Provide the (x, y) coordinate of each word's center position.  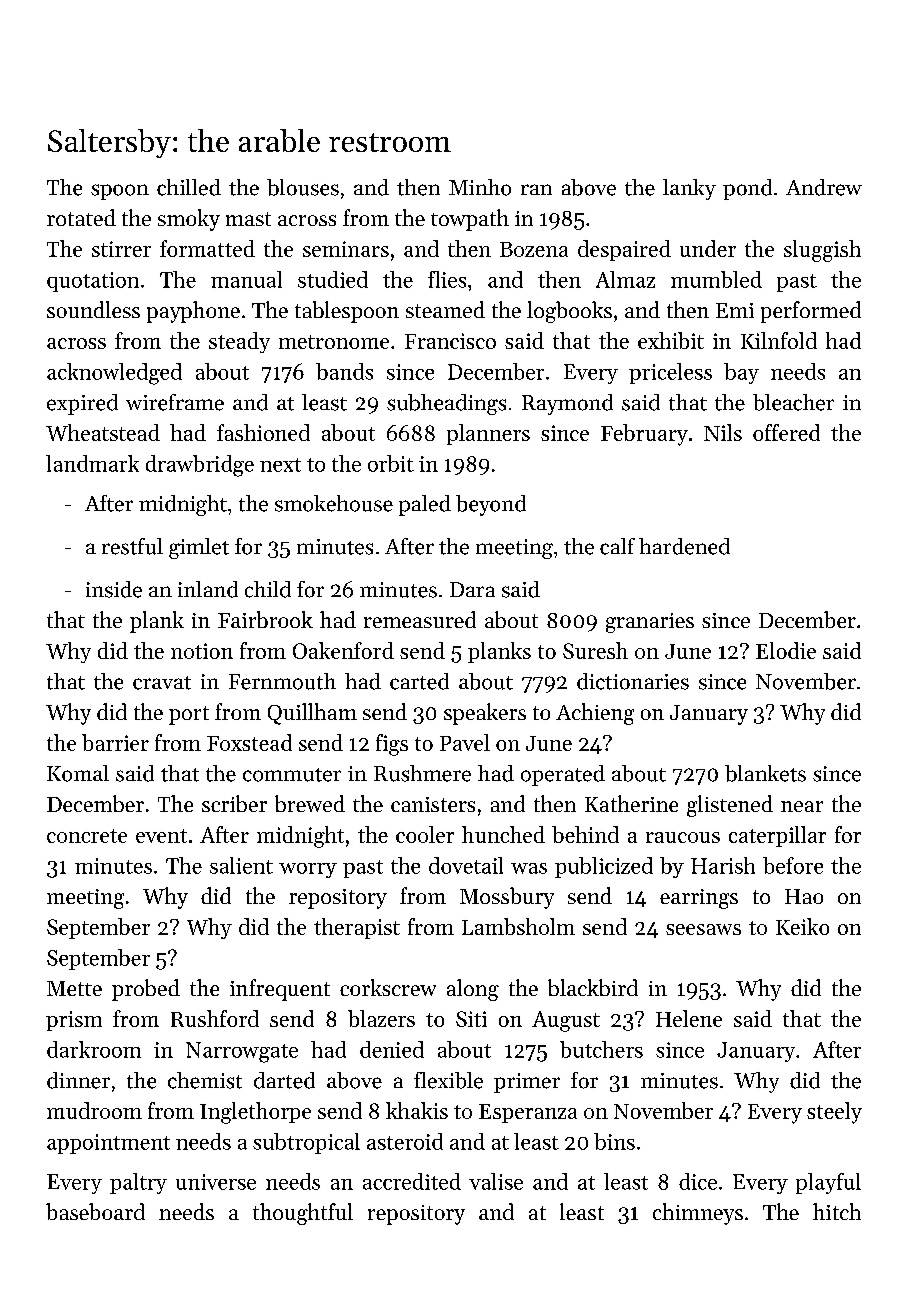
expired (82, 404)
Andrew (824, 187)
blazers (381, 1018)
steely (834, 1113)
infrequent (280, 990)
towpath (470, 220)
